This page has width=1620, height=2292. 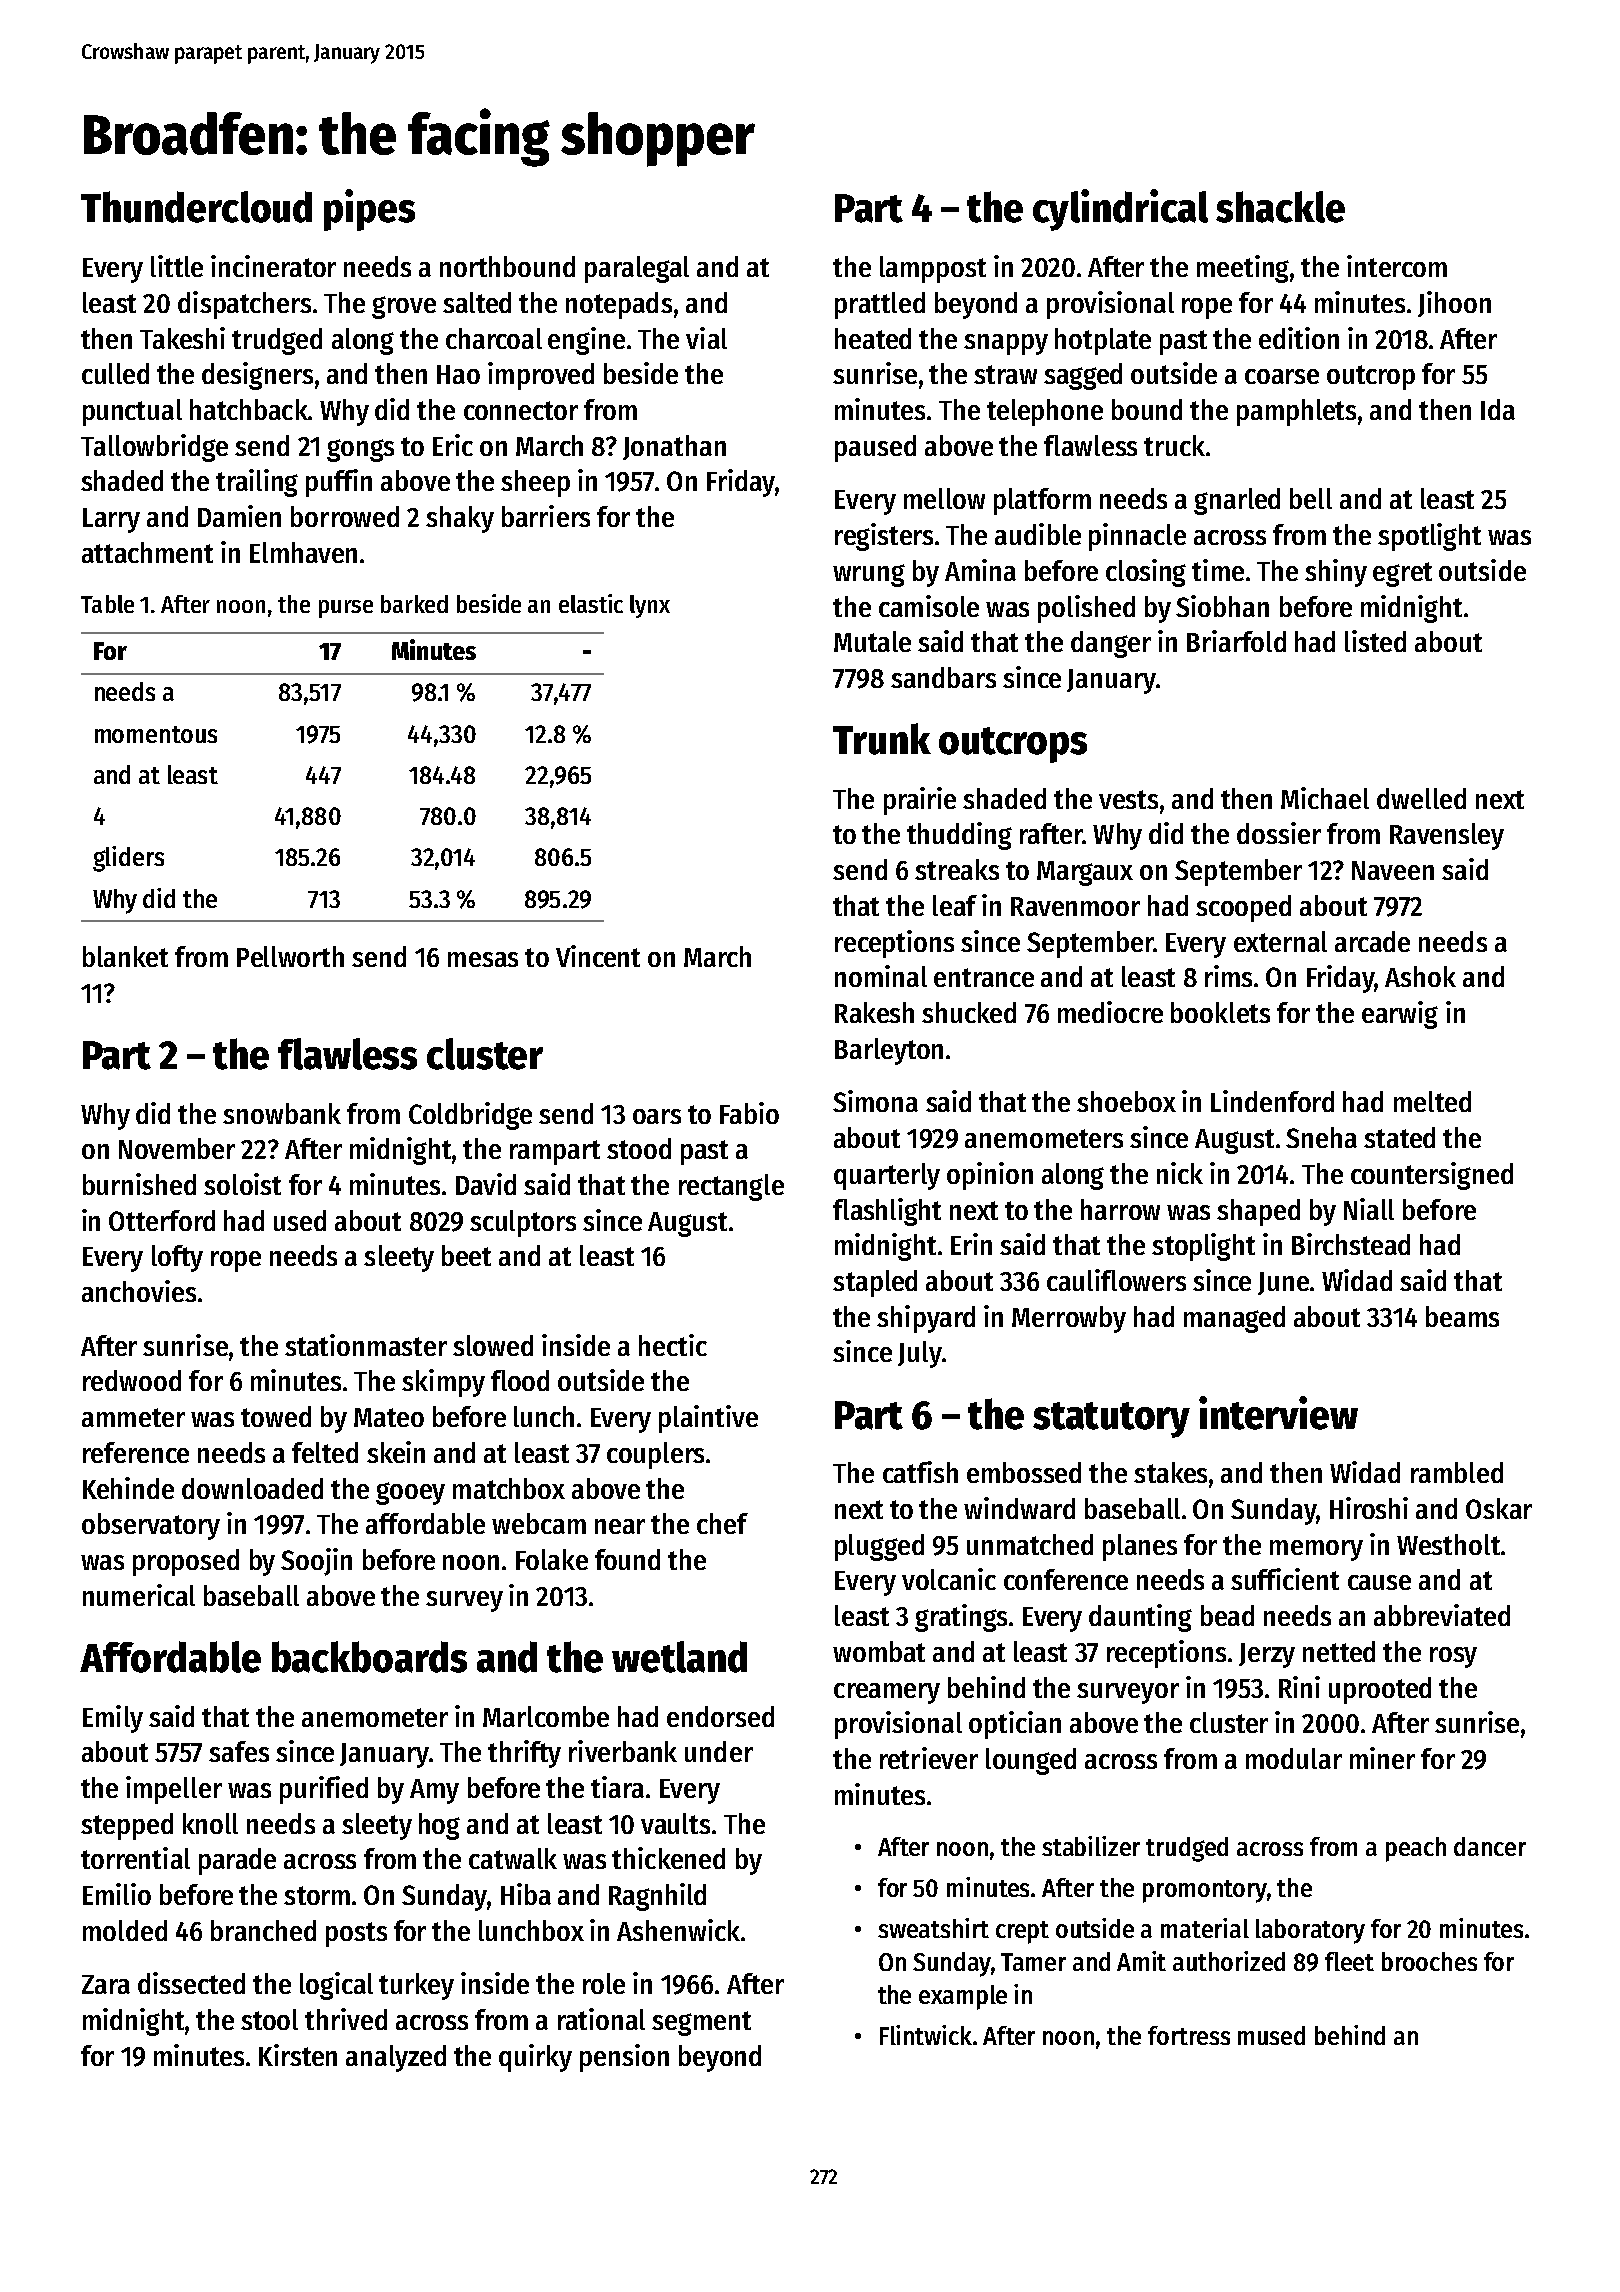 What do you see at coordinates (1236, 641) in the page?
I see `Briarfold` at bounding box center [1236, 641].
